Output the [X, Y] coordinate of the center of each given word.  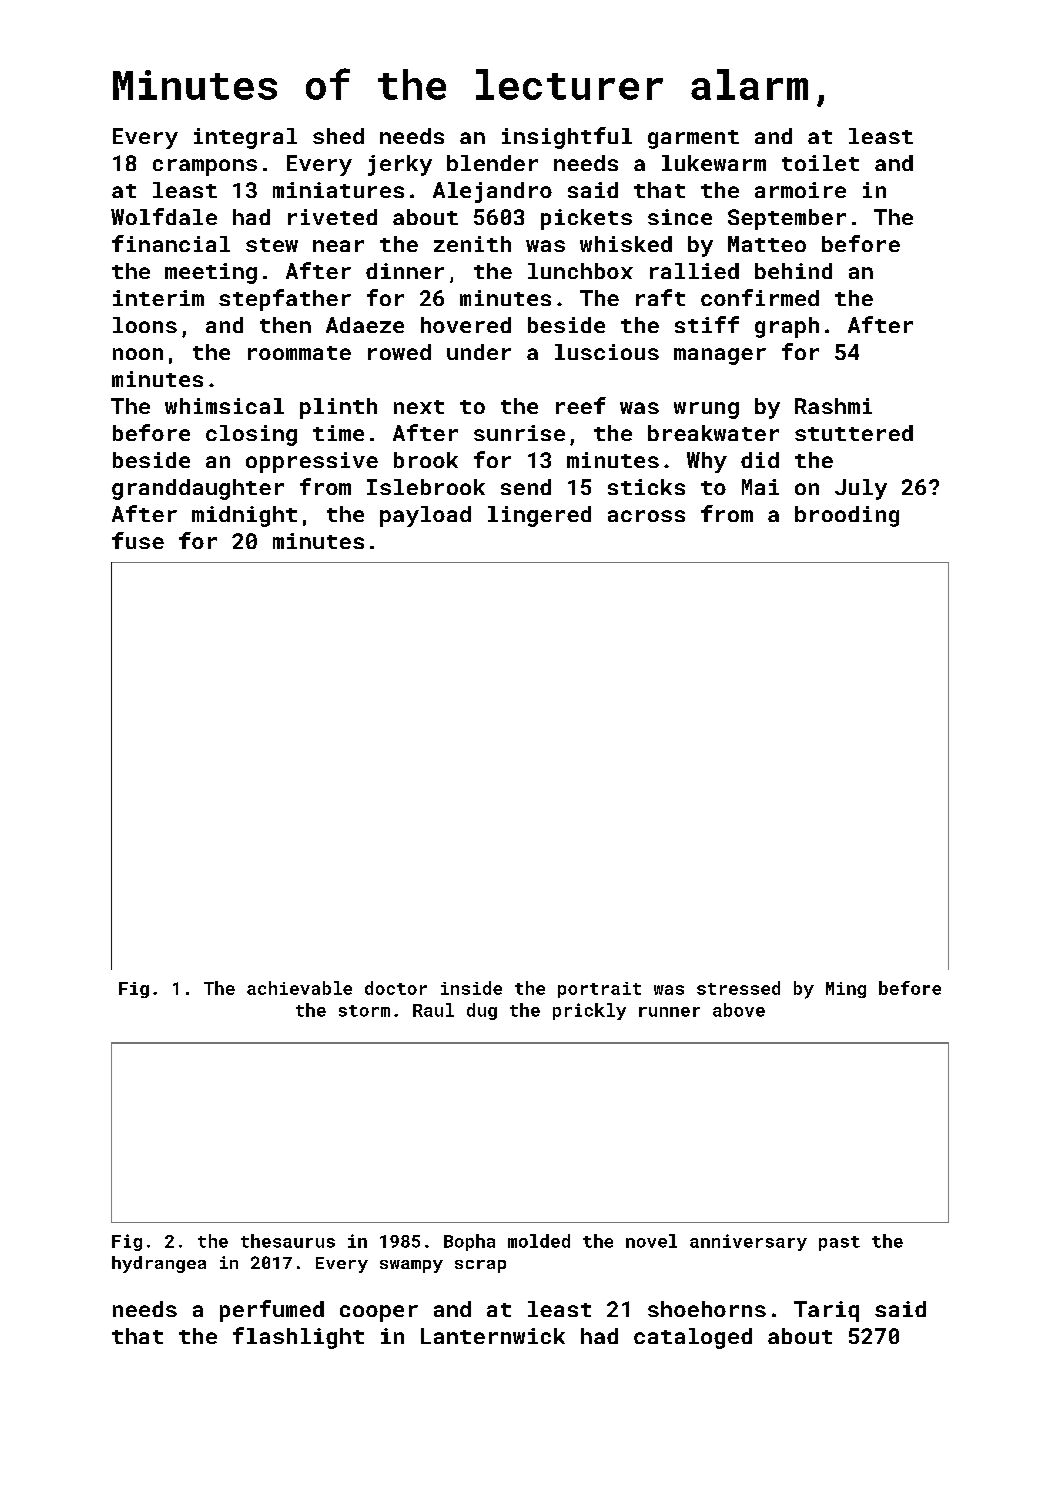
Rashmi [833, 406]
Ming [846, 990]
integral [245, 138]
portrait [599, 990]
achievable [299, 988]
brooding [847, 516]
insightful [567, 138]
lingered [539, 516]
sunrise [519, 433]
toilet [820, 163]
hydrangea [159, 1264]
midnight [244, 516]
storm [364, 1011]
